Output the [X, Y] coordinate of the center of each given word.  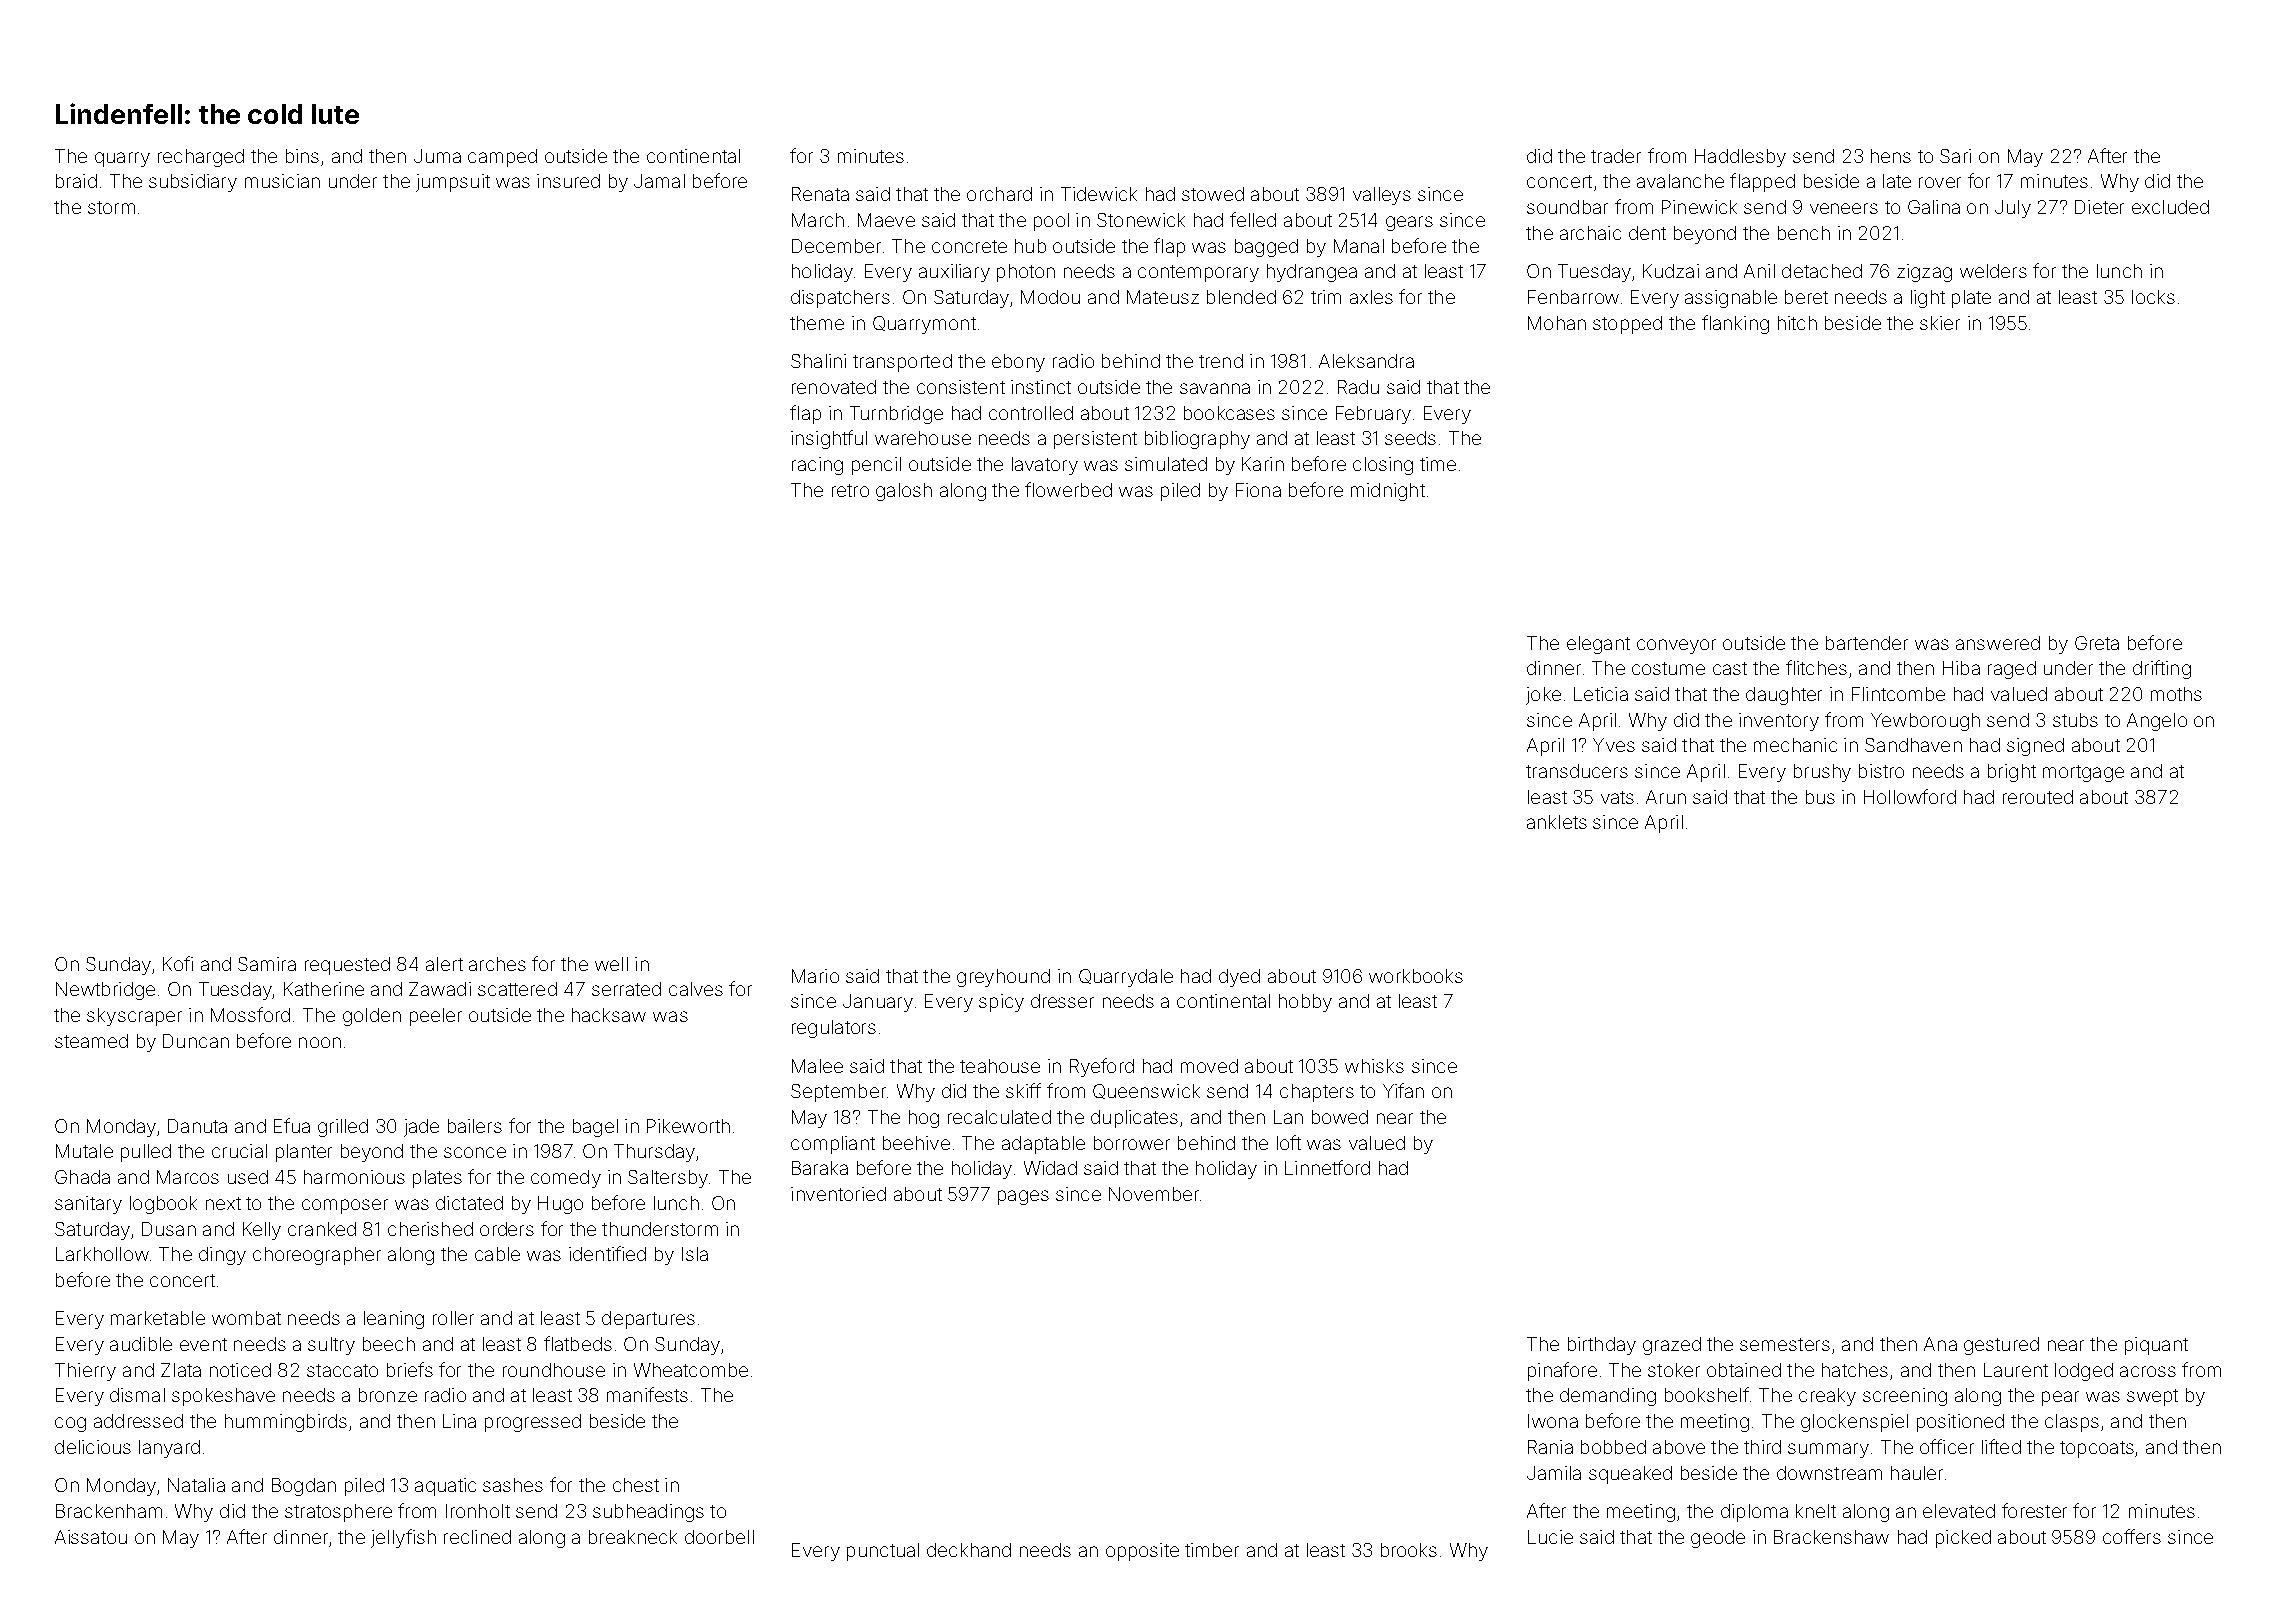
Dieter [2099, 207]
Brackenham [109, 1511]
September [838, 1093]
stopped [1627, 325]
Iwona [1553, 1421]
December [836, 246]
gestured [2001, 1346]
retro [850, 490]
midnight [1388, 492]
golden [372, 1017]
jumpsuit [453, 183]
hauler [1917, 1473]
